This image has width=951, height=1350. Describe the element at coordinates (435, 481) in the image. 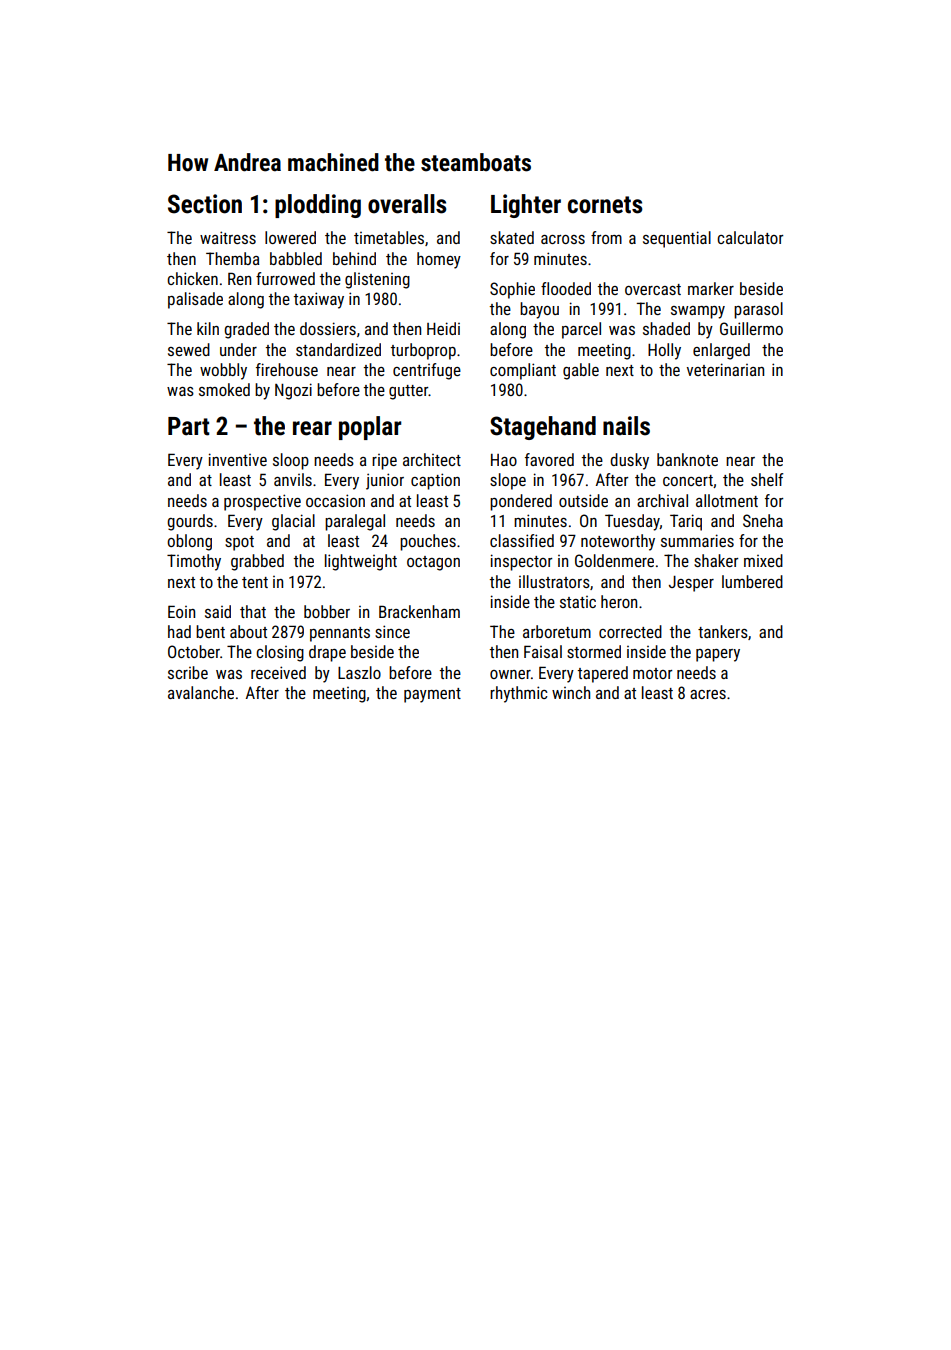

I see `caption` at that location.
